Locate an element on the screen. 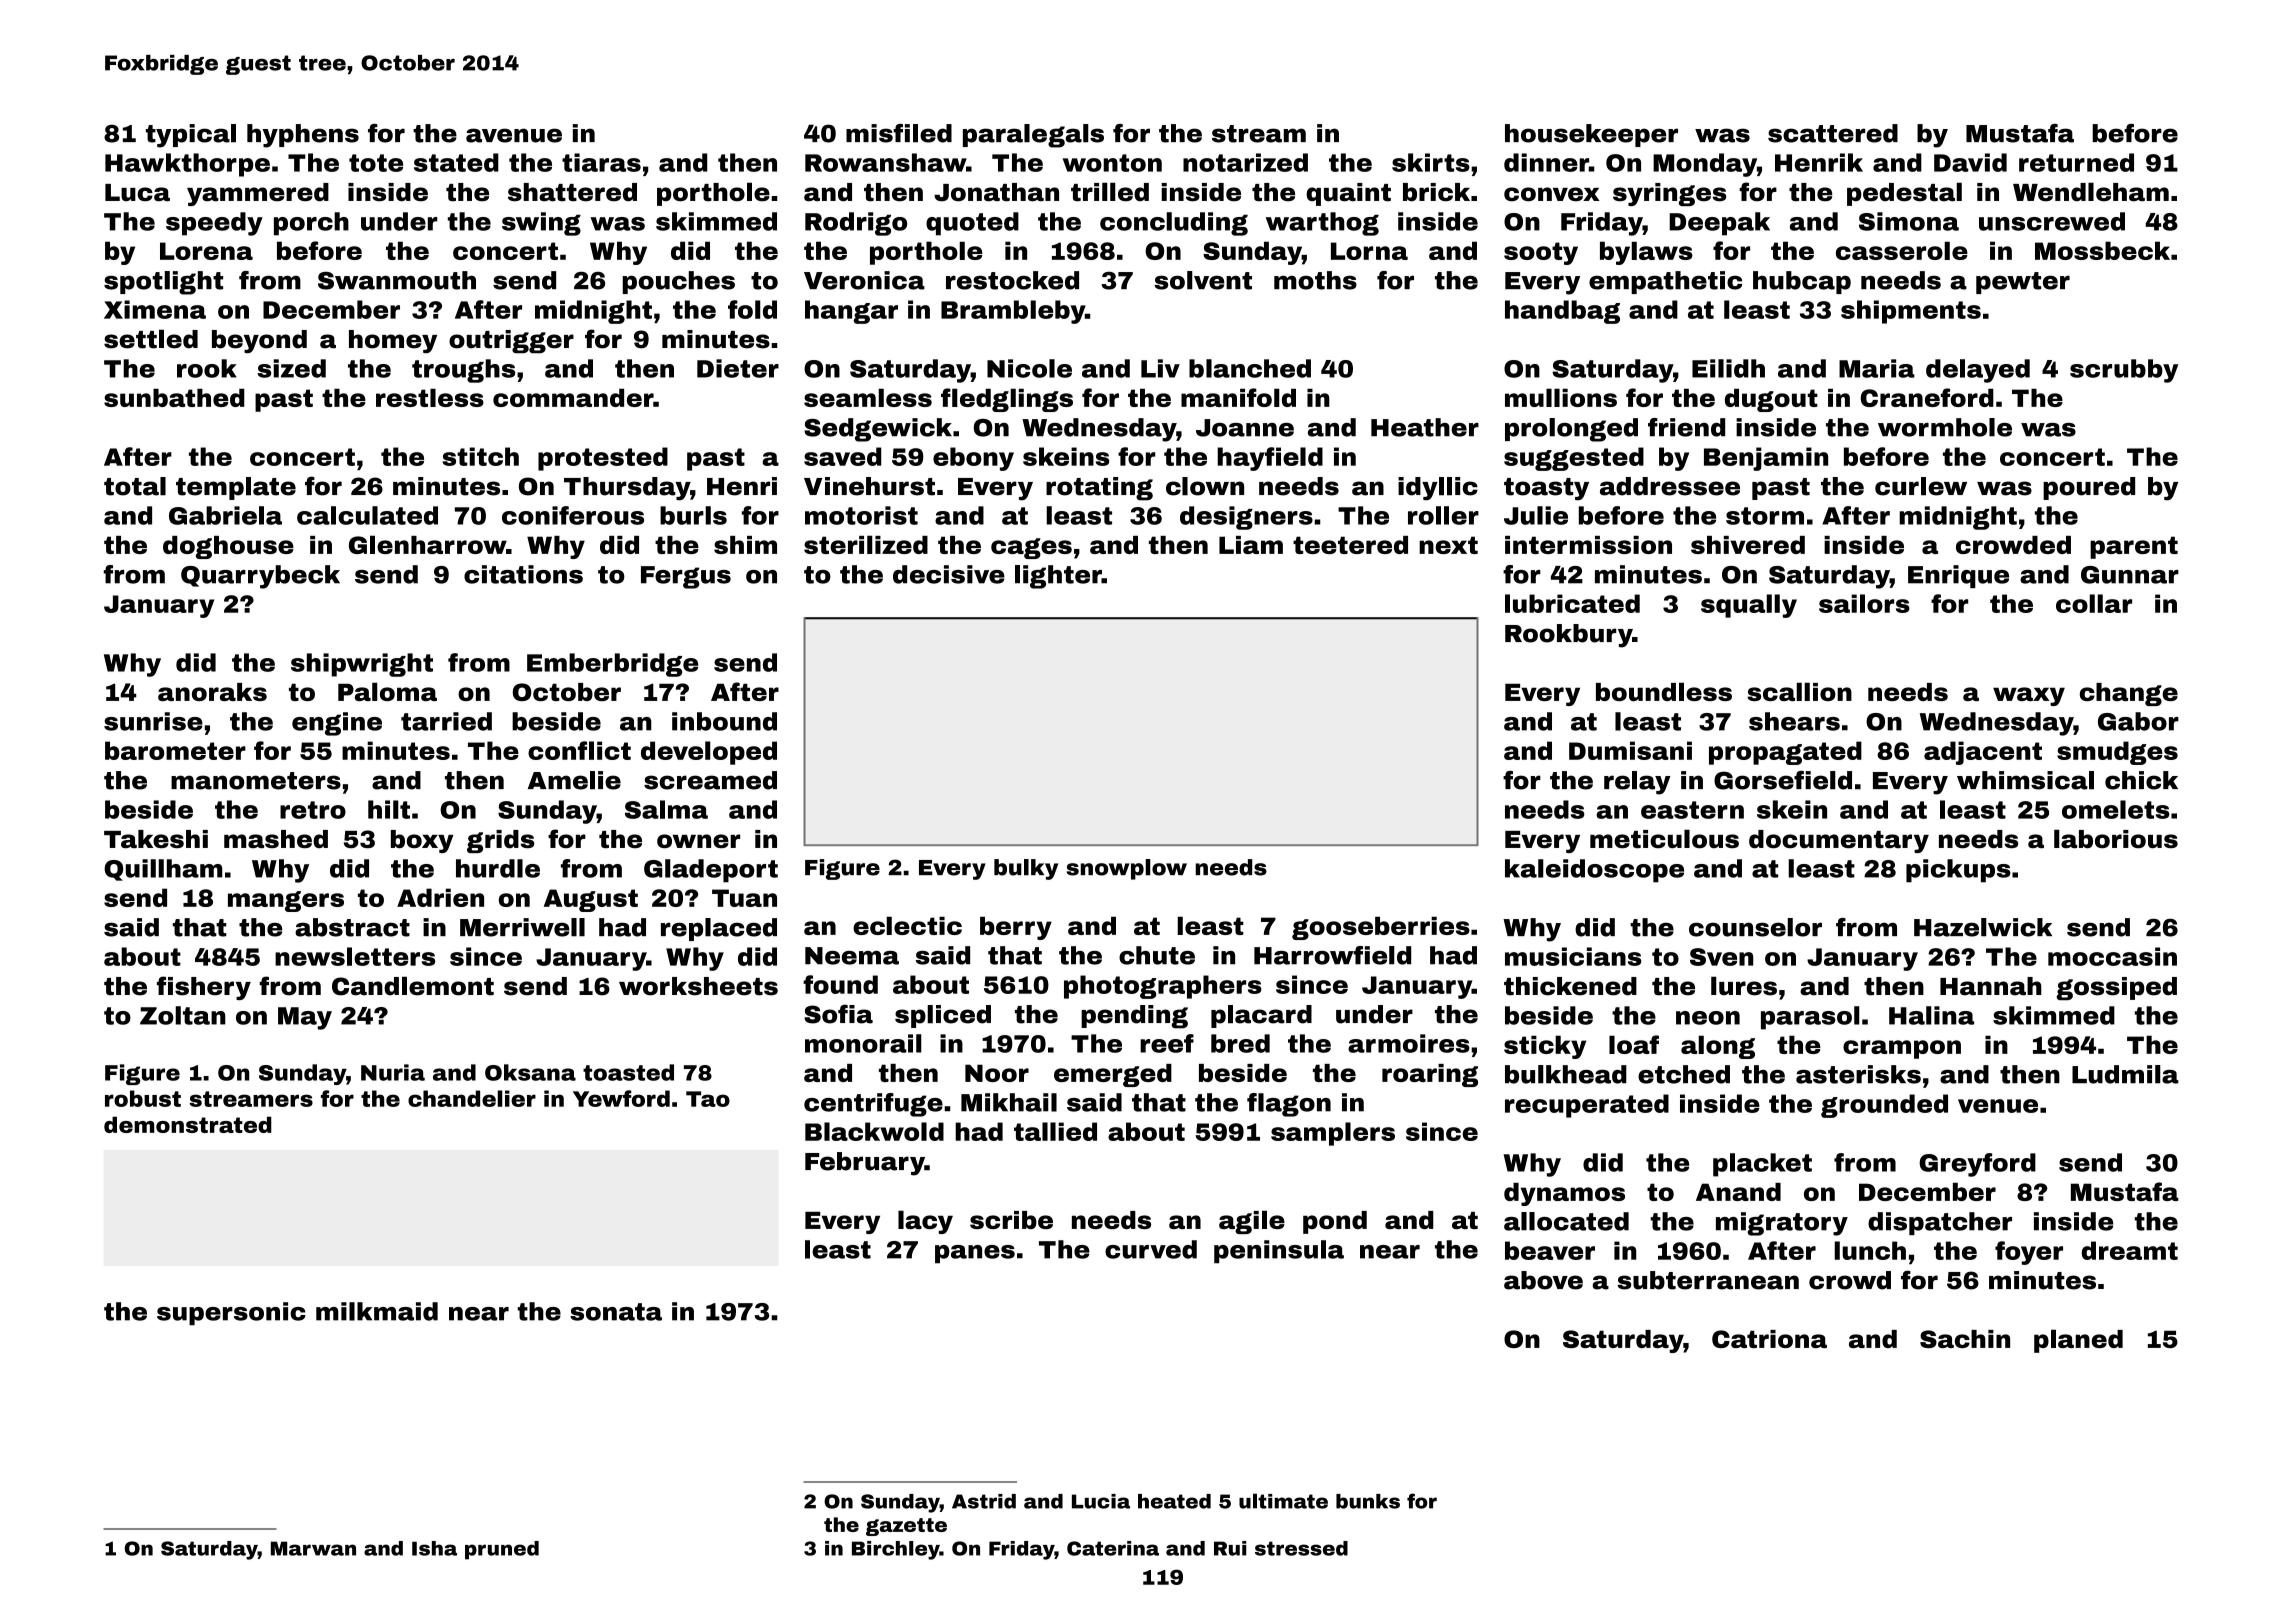 This screenshot has height=1614, width=2282. paralegals is located at coordinates (1033, 136).
